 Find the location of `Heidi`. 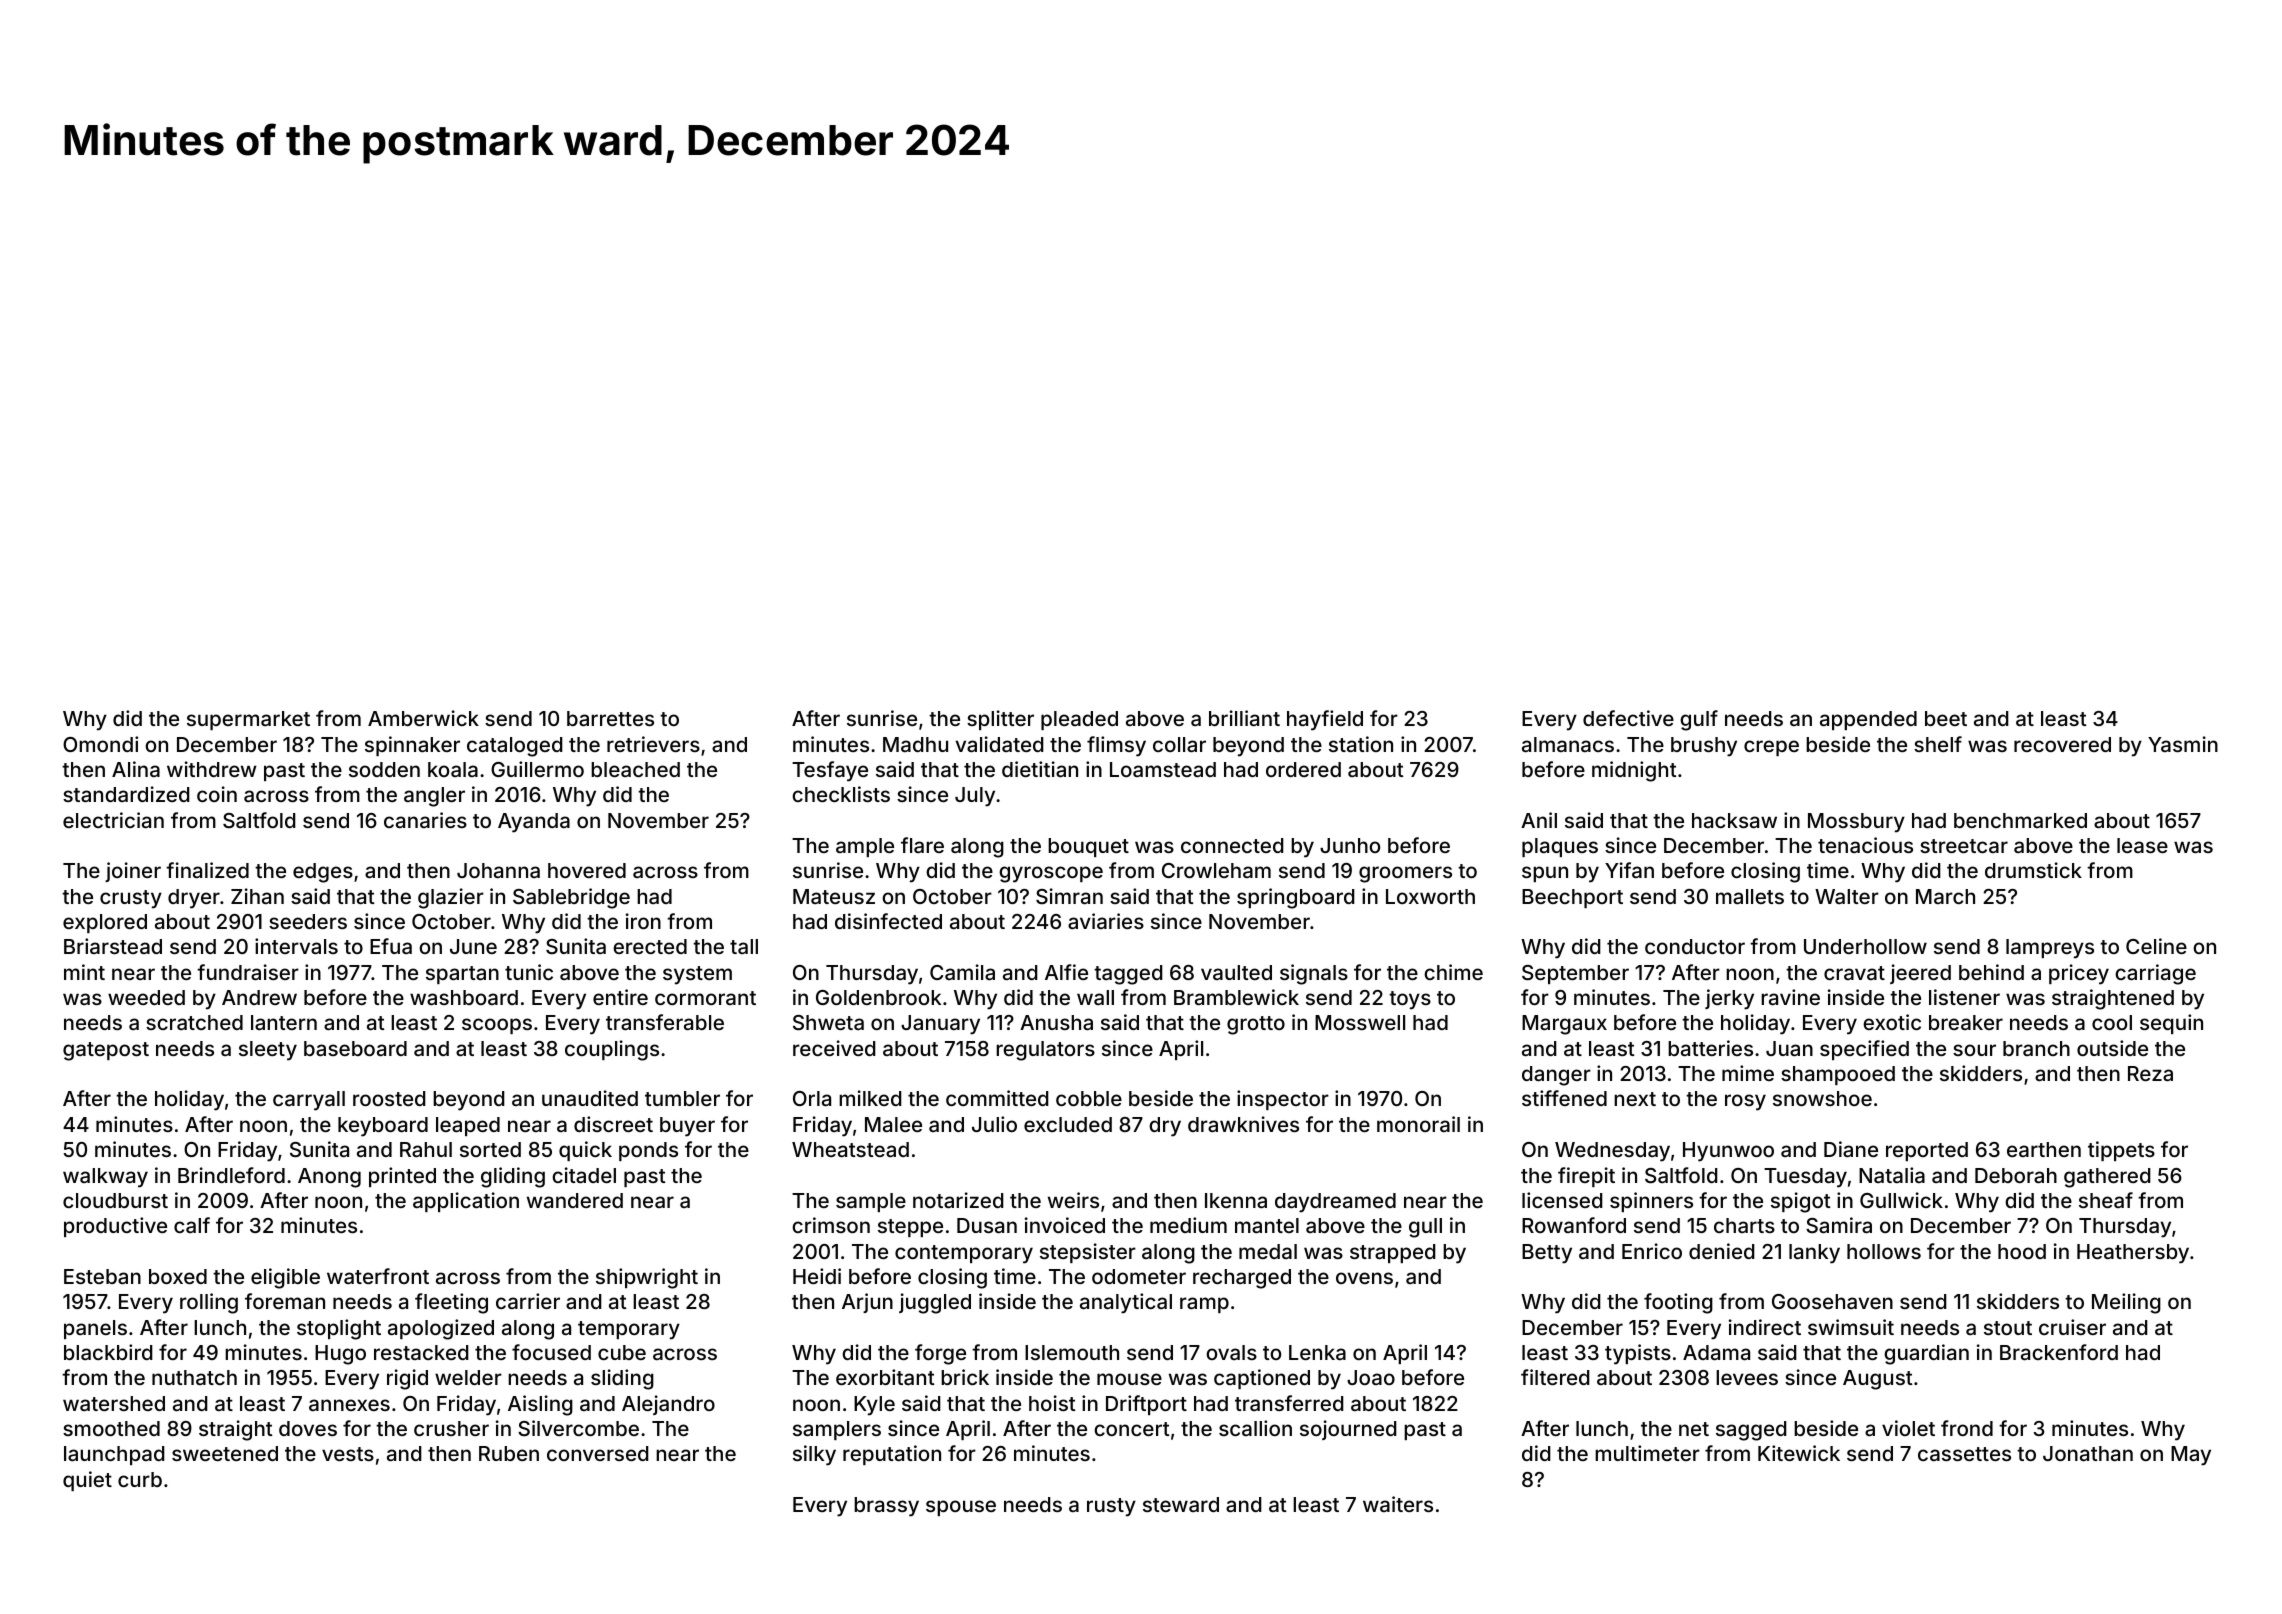

Heidi is located at coordinates (817, 1276).
